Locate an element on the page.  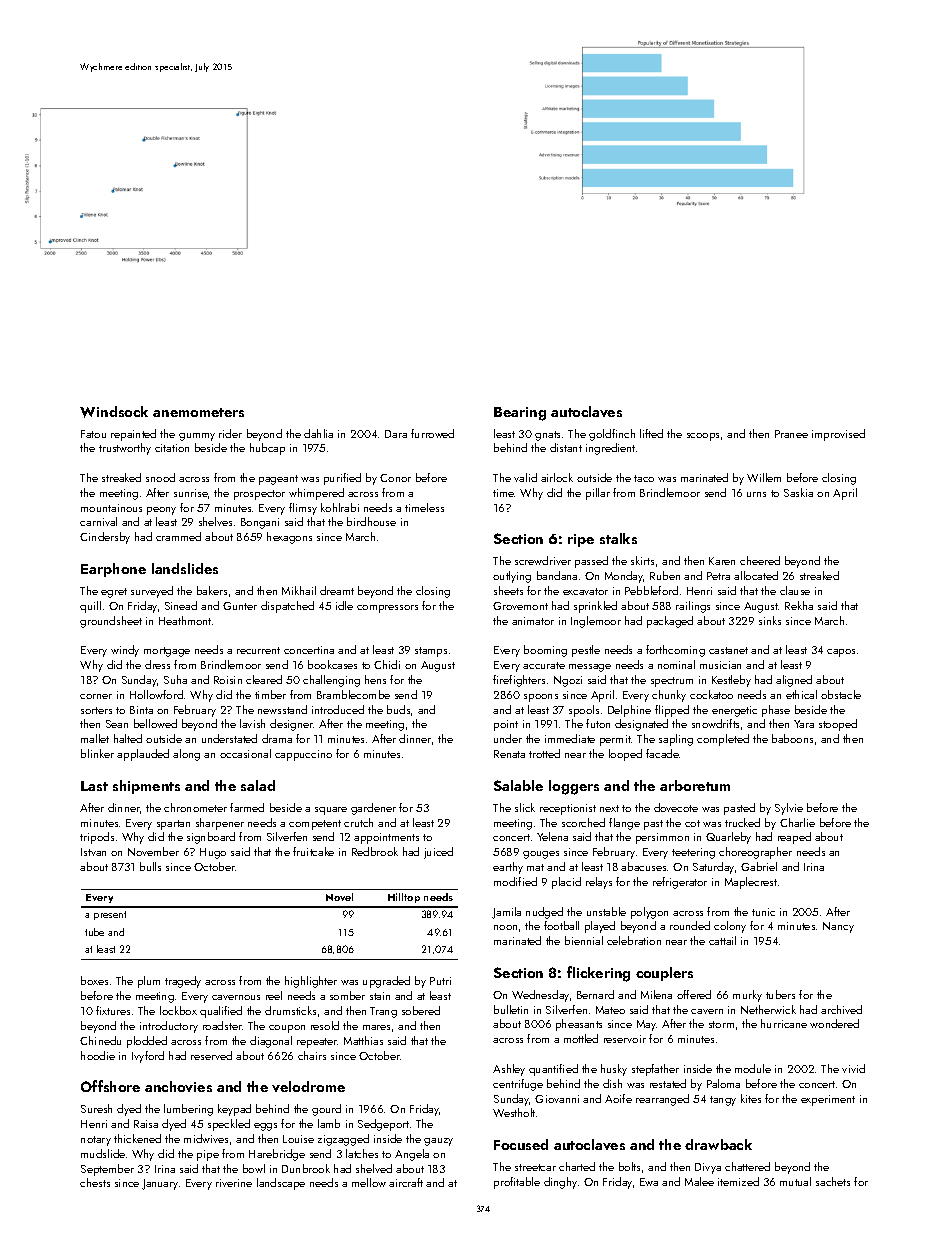
Fatou is located at coordinates (93, 434).
